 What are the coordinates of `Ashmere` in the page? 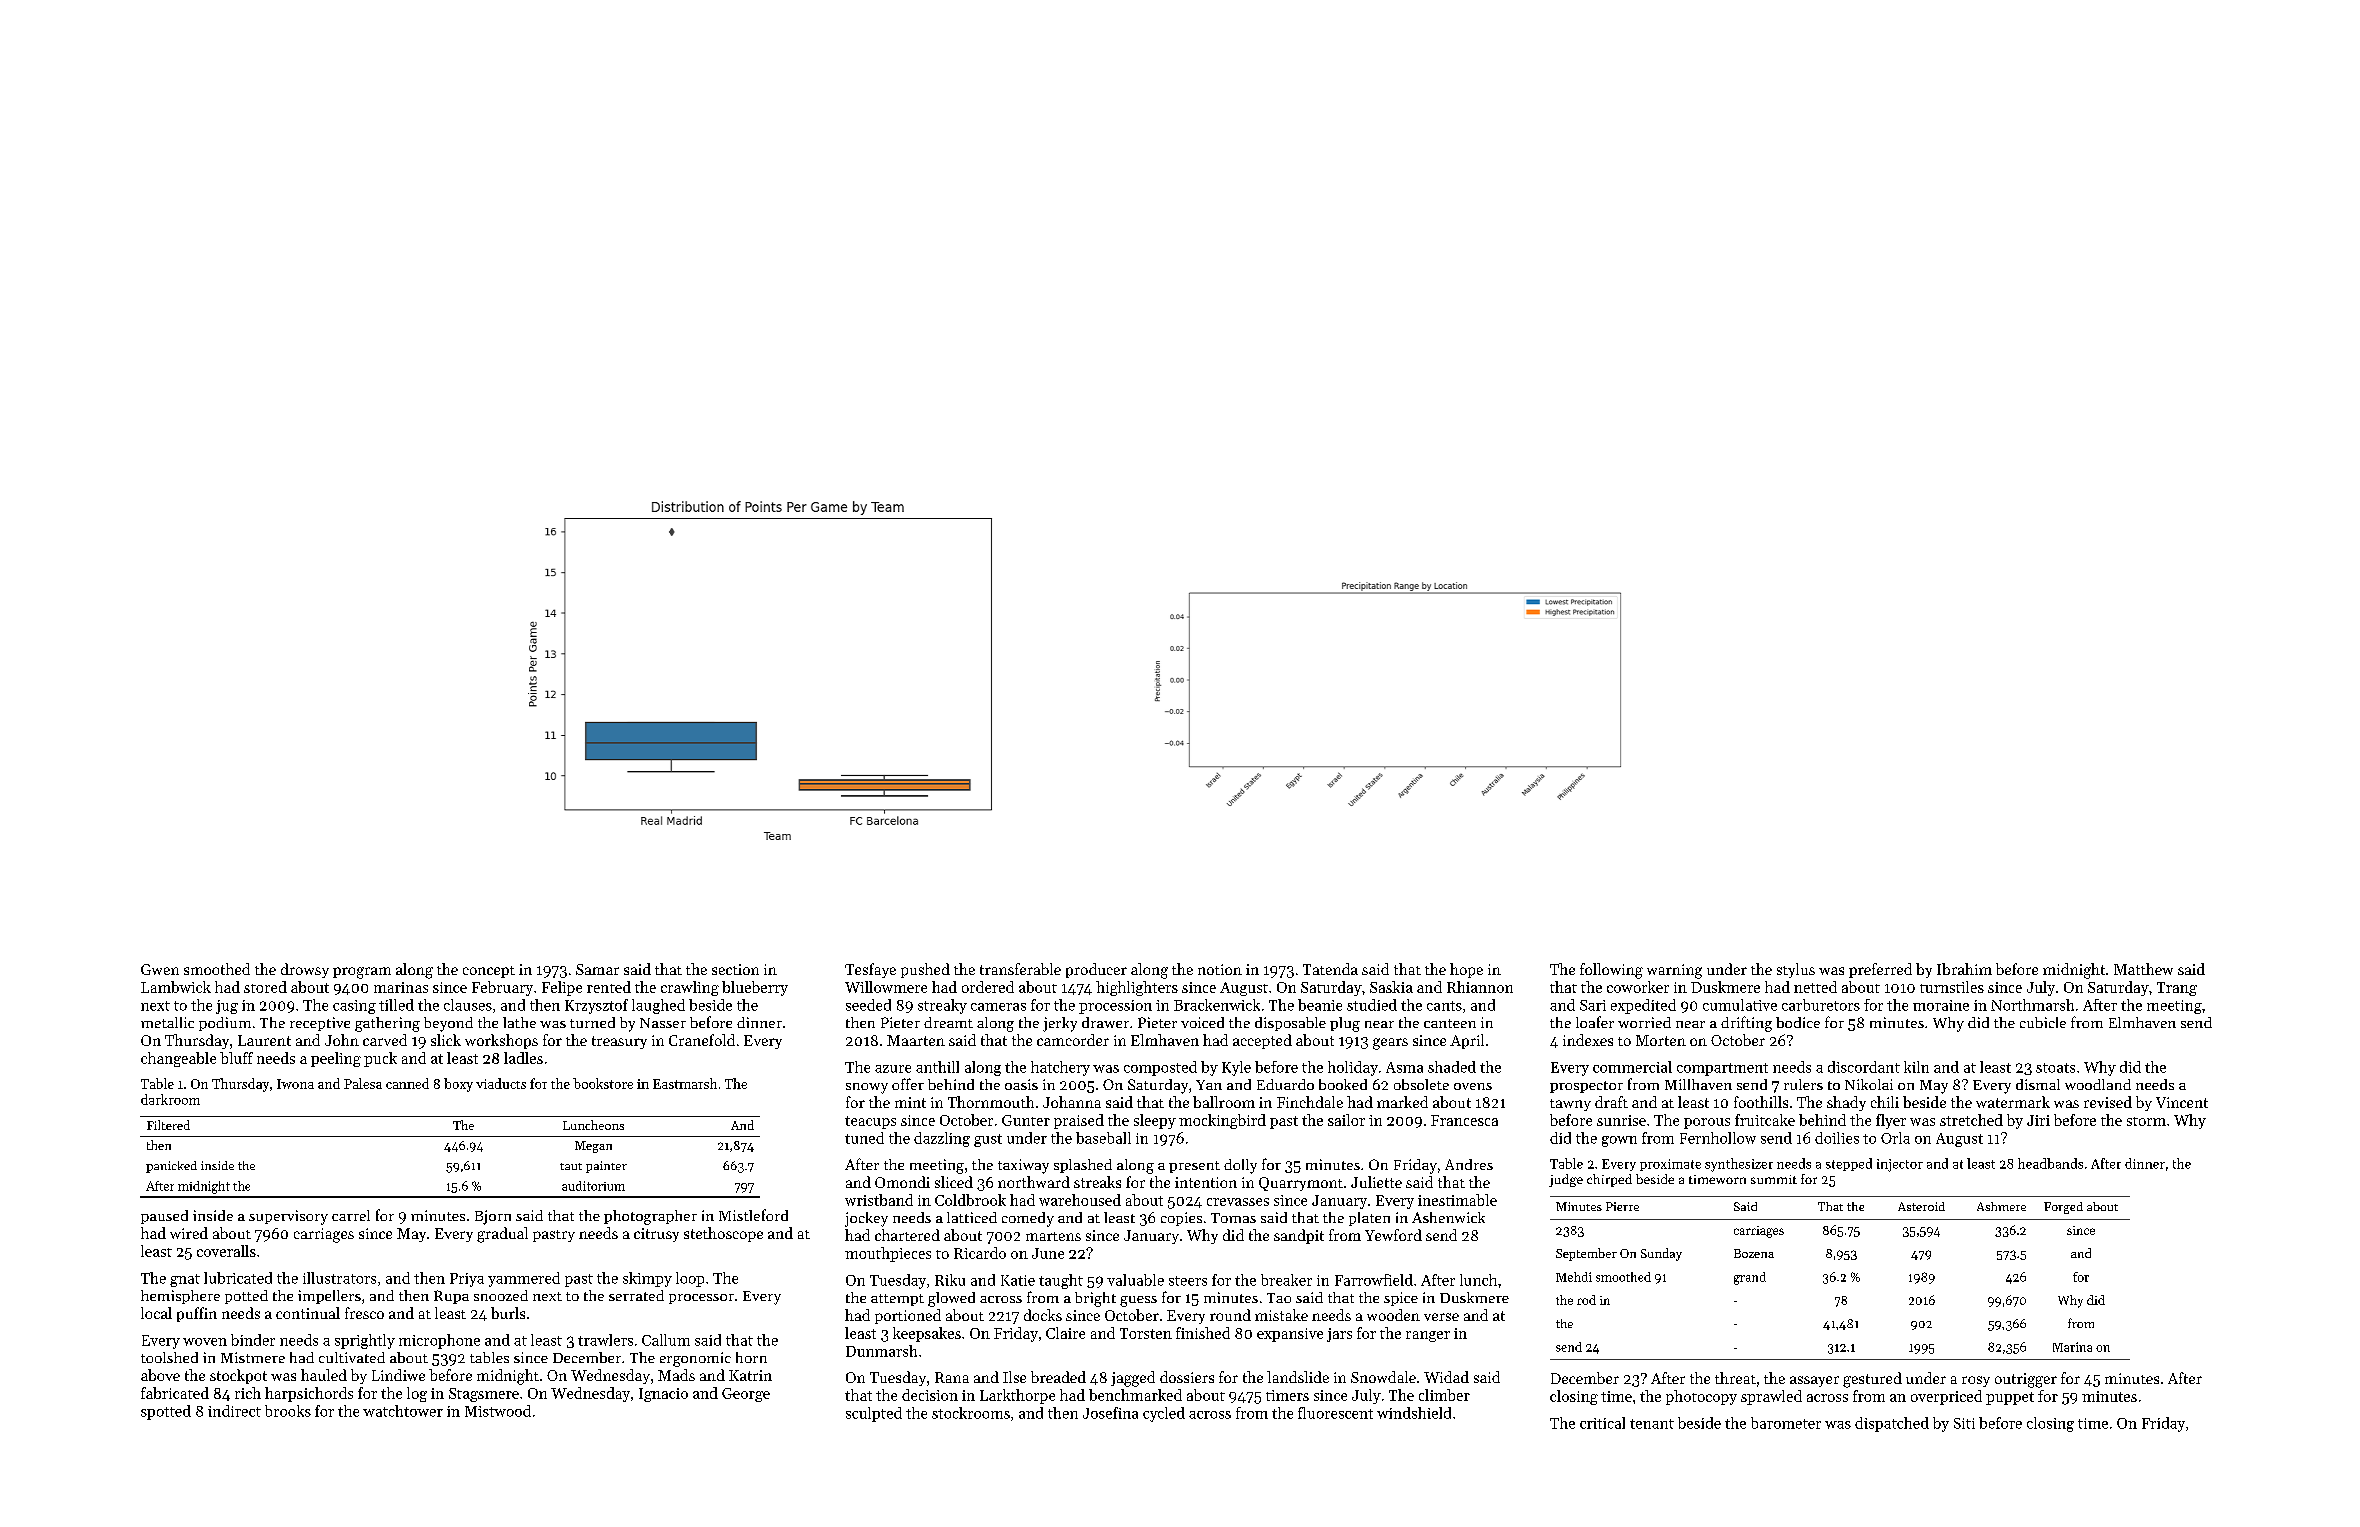 It's located at (2001, 1206).
